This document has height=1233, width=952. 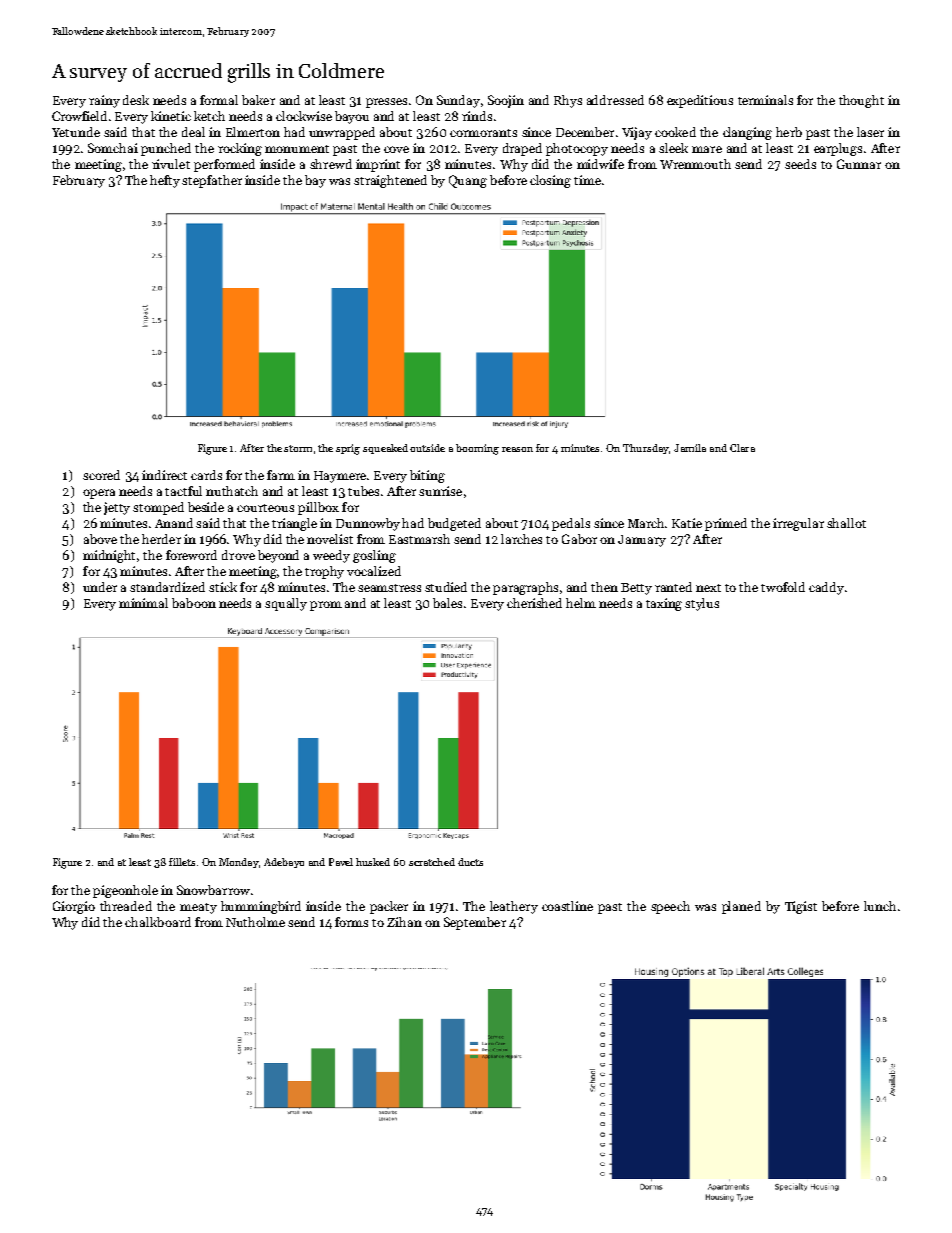 What do you see at coordinates (690, 448) in the document?
I see `Jamila` at bounding box center [690, 448].
